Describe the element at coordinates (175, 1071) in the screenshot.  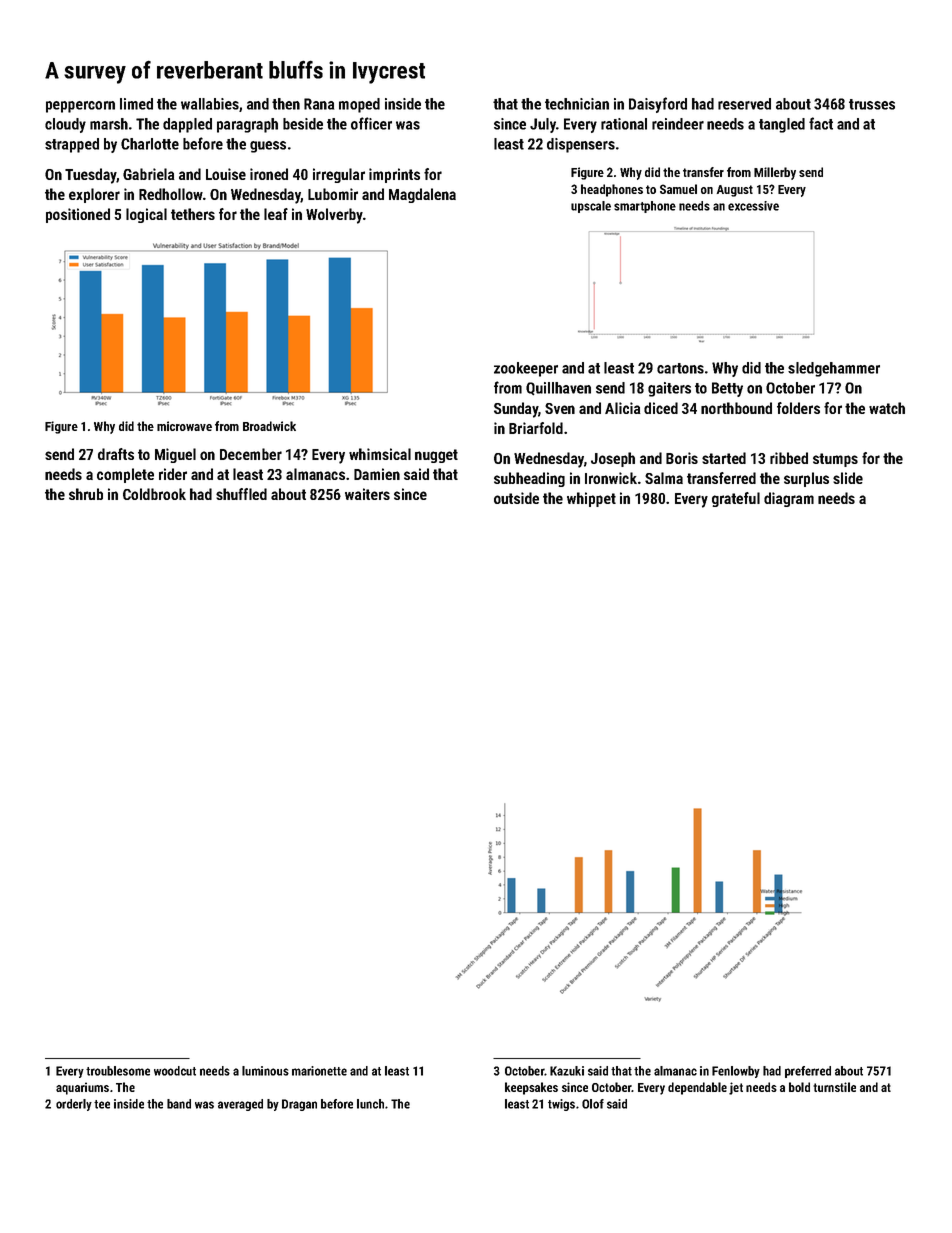
I see `woodcut` at that location.
